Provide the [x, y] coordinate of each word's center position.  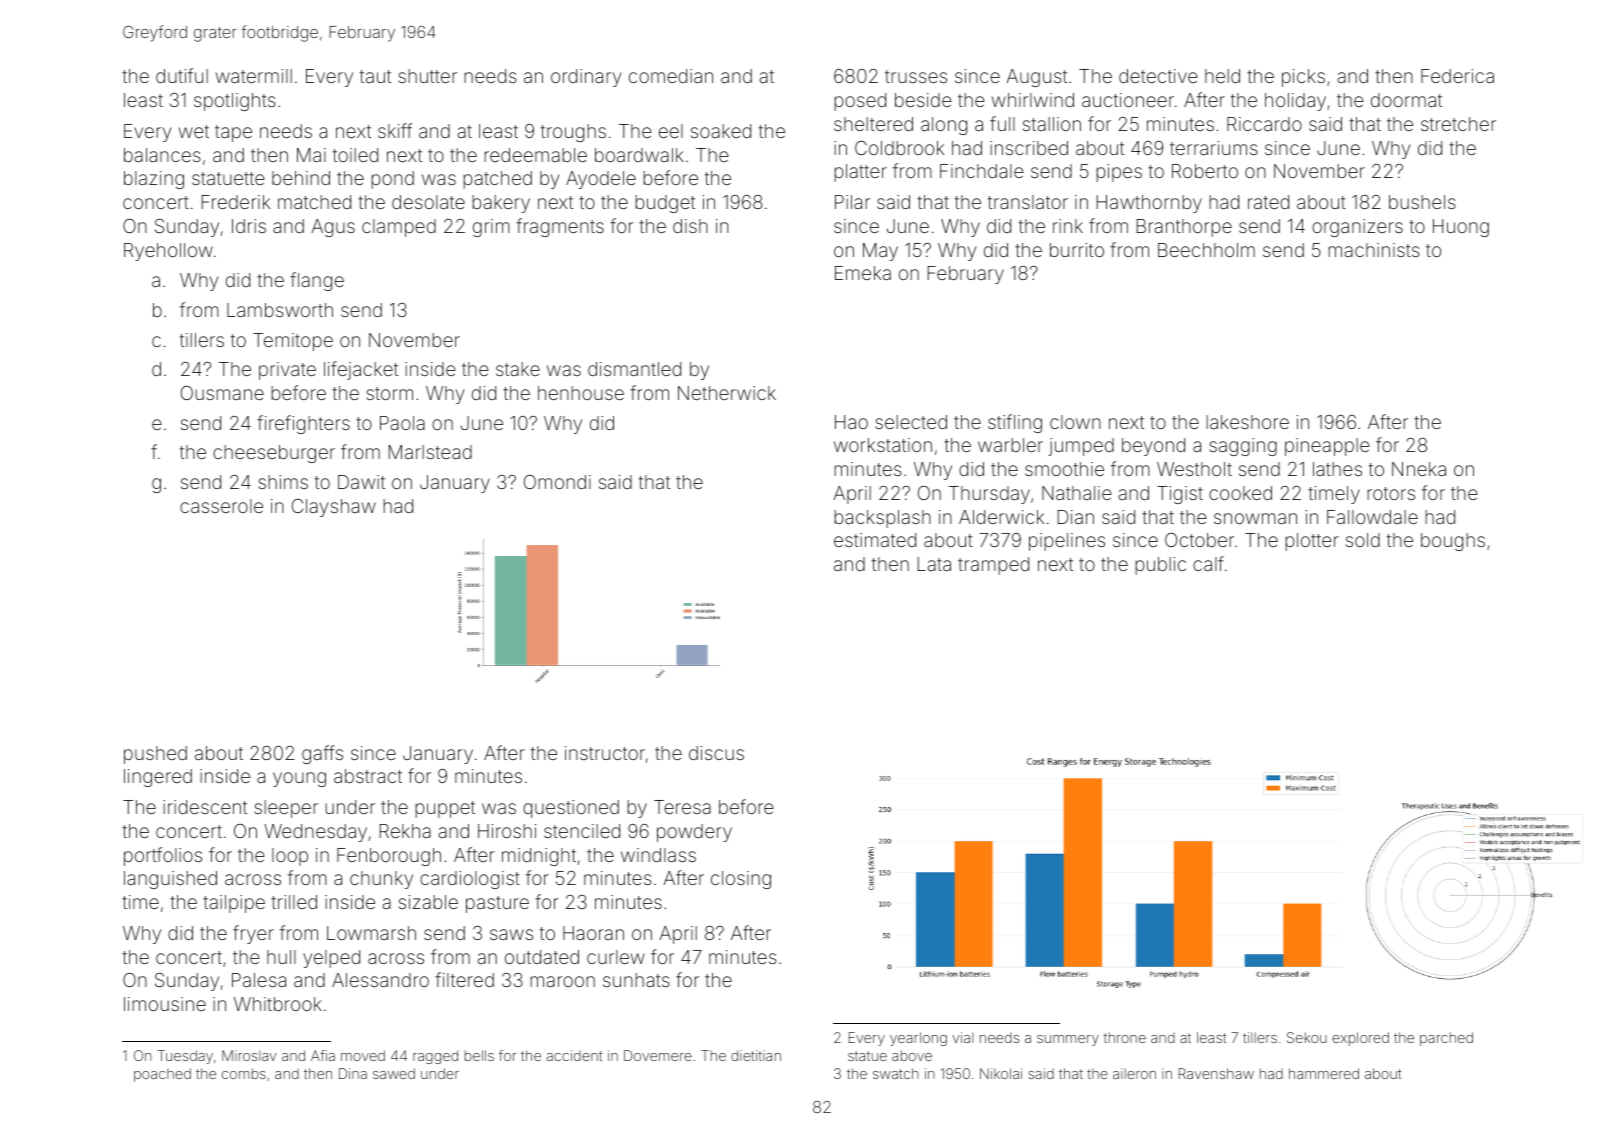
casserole [221, 506]
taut [375, 76]
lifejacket [361, 370]
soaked [721, 131]
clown [1075, 422]
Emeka [863, 273]
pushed [155, 755]
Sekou [1307, 1037]
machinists [1374, 250]
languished [170, 880]
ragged [435, 1057]
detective [1158, 76]
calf [1208, 563]
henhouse [581, 393]
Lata [934, 564]
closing [741, 880]
